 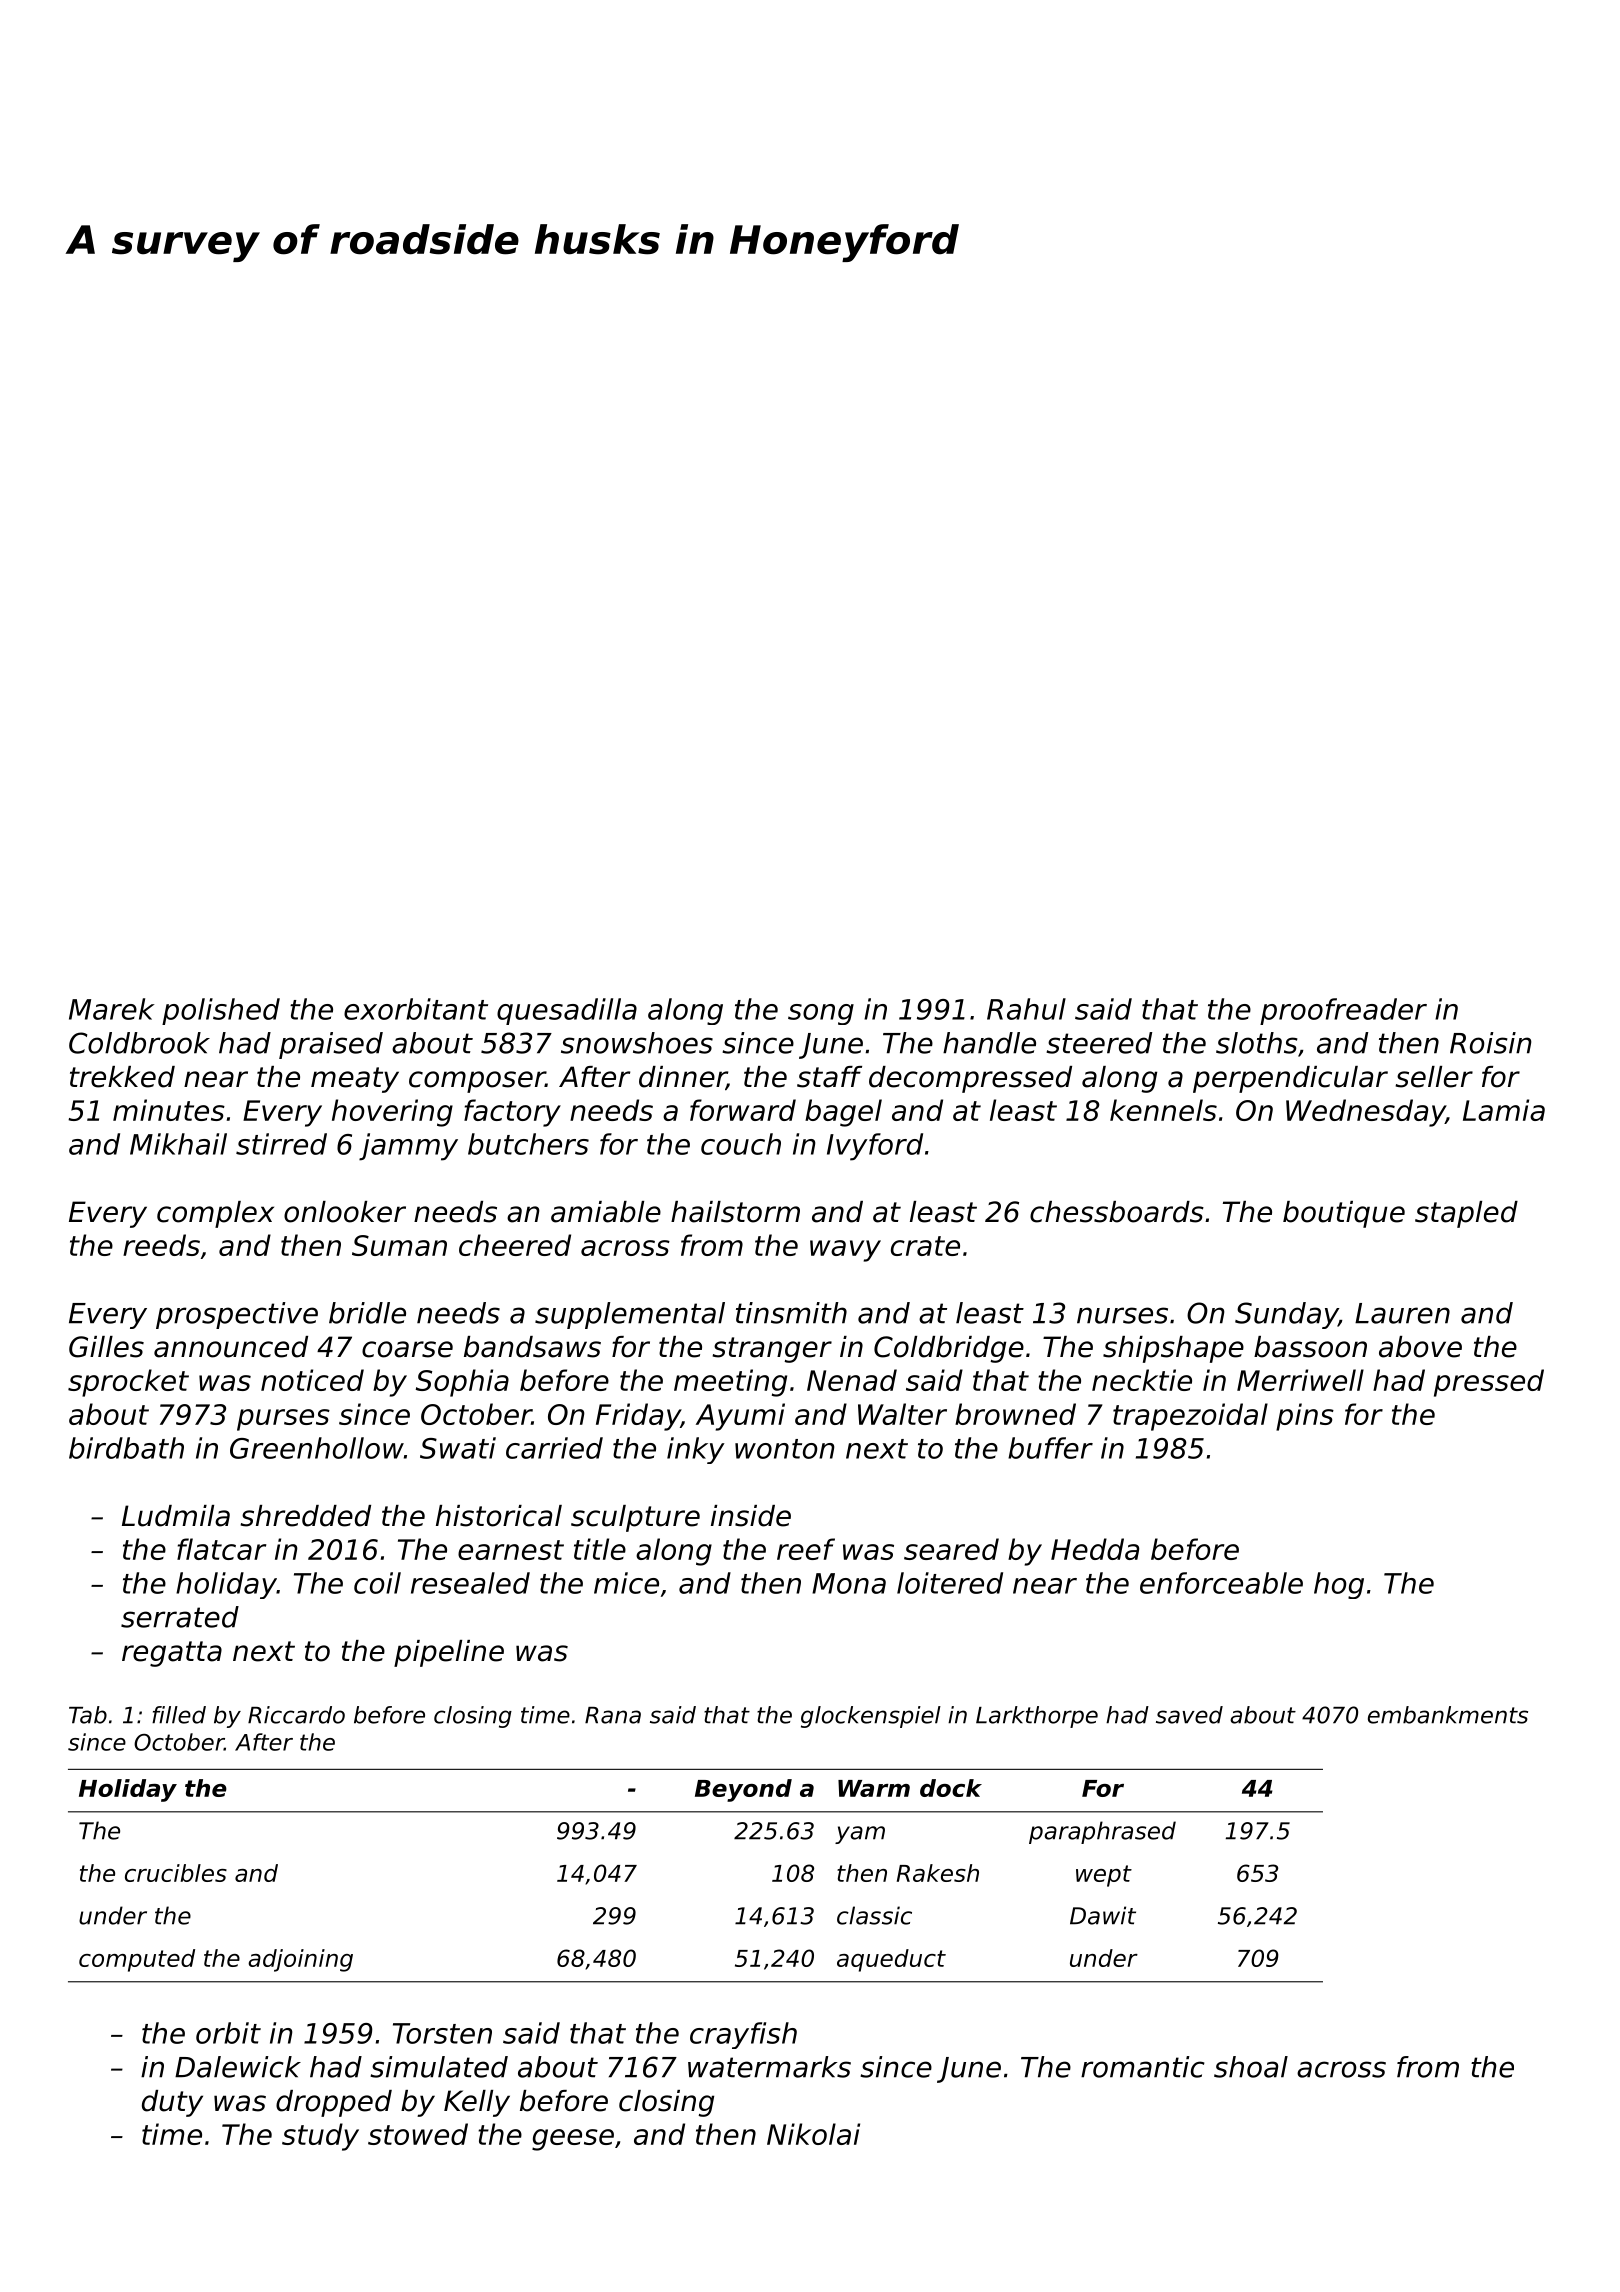 What do you see at coordinates (161, 1245) in the page?
I see `reeds` at bounding box center [161, 1245].
